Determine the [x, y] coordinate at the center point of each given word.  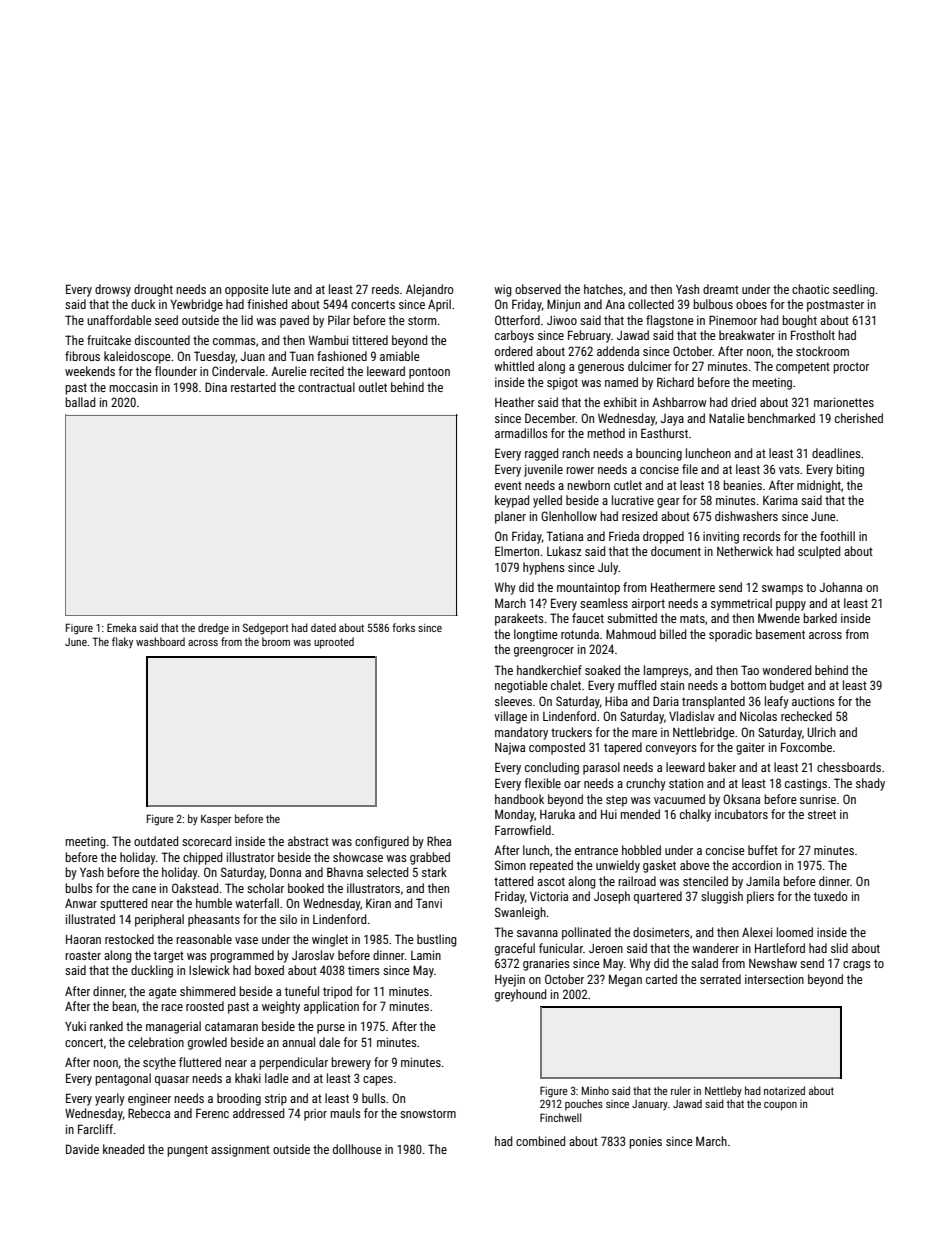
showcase [358, 857]
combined [540, 1141]
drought [153, 290]
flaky [122, 642]
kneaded [123, 1149]
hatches [603, 289]
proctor [851, 368]
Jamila [763, 881]
